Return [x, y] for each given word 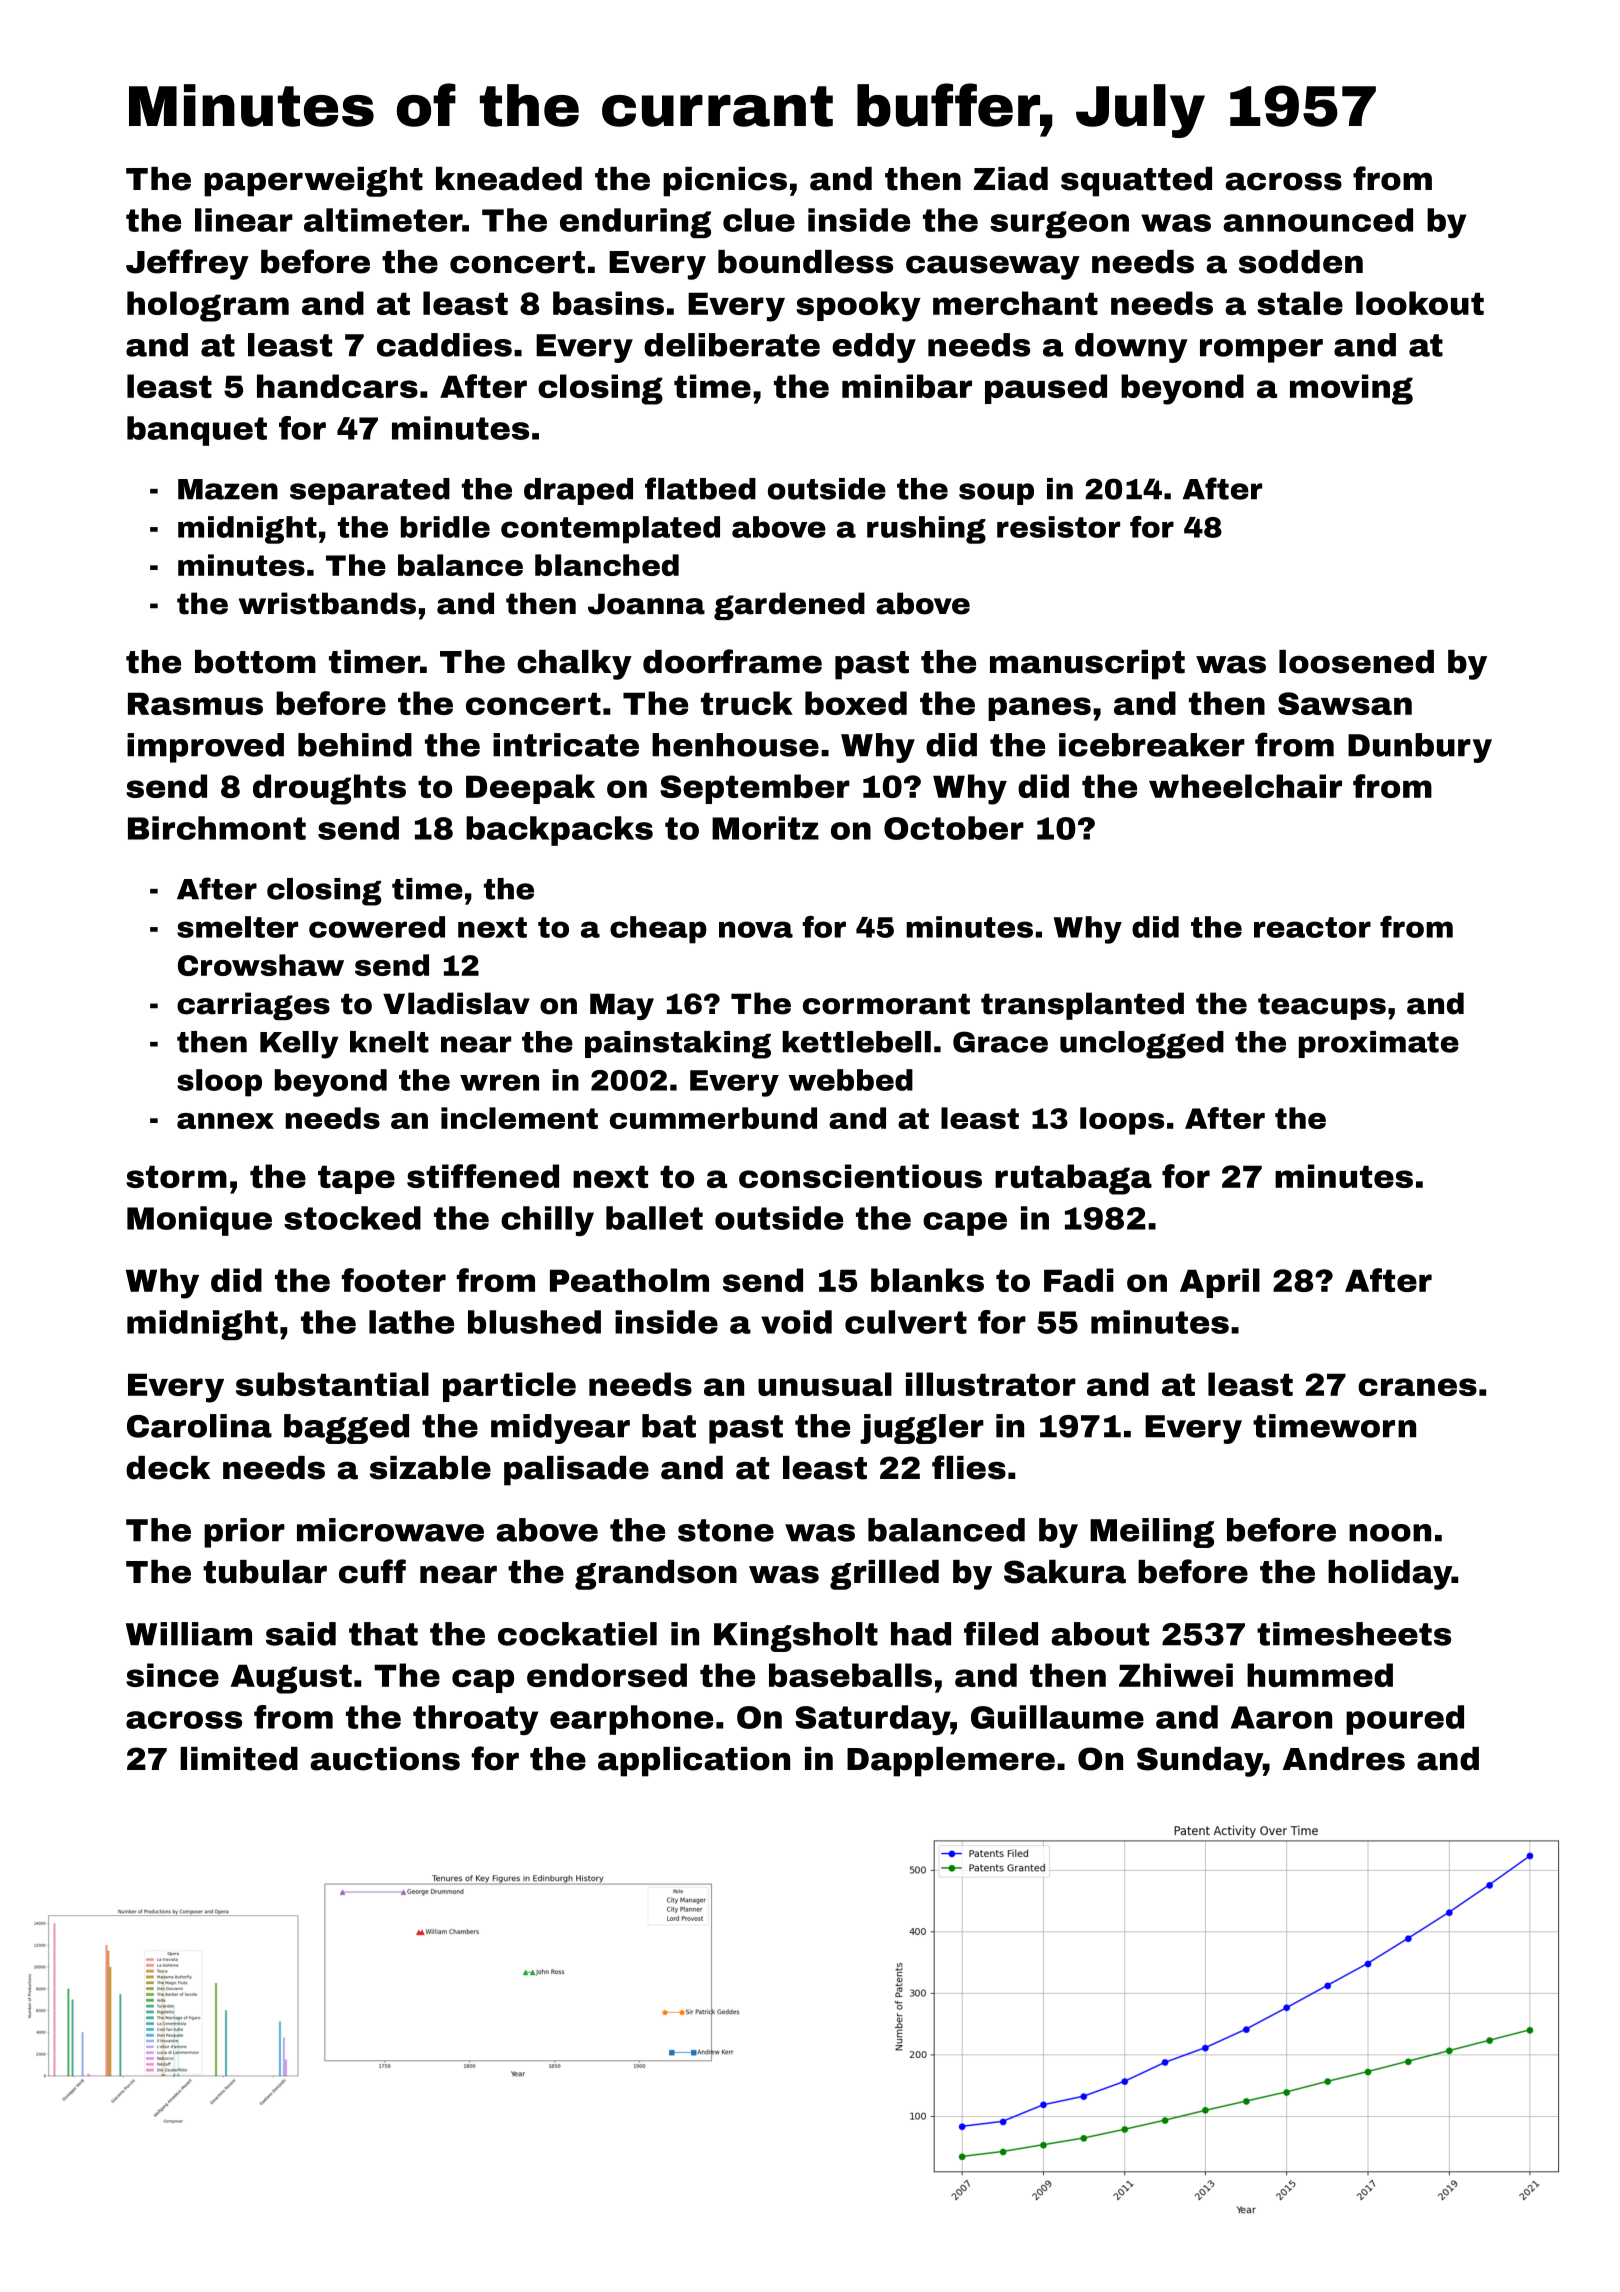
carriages [253, 1006]
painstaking [678, 1045]
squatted [1136, 182]
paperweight [313, 182]
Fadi [1079, 1280]
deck [168, 1468]
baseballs [850, 1675]
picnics [725, 182]
